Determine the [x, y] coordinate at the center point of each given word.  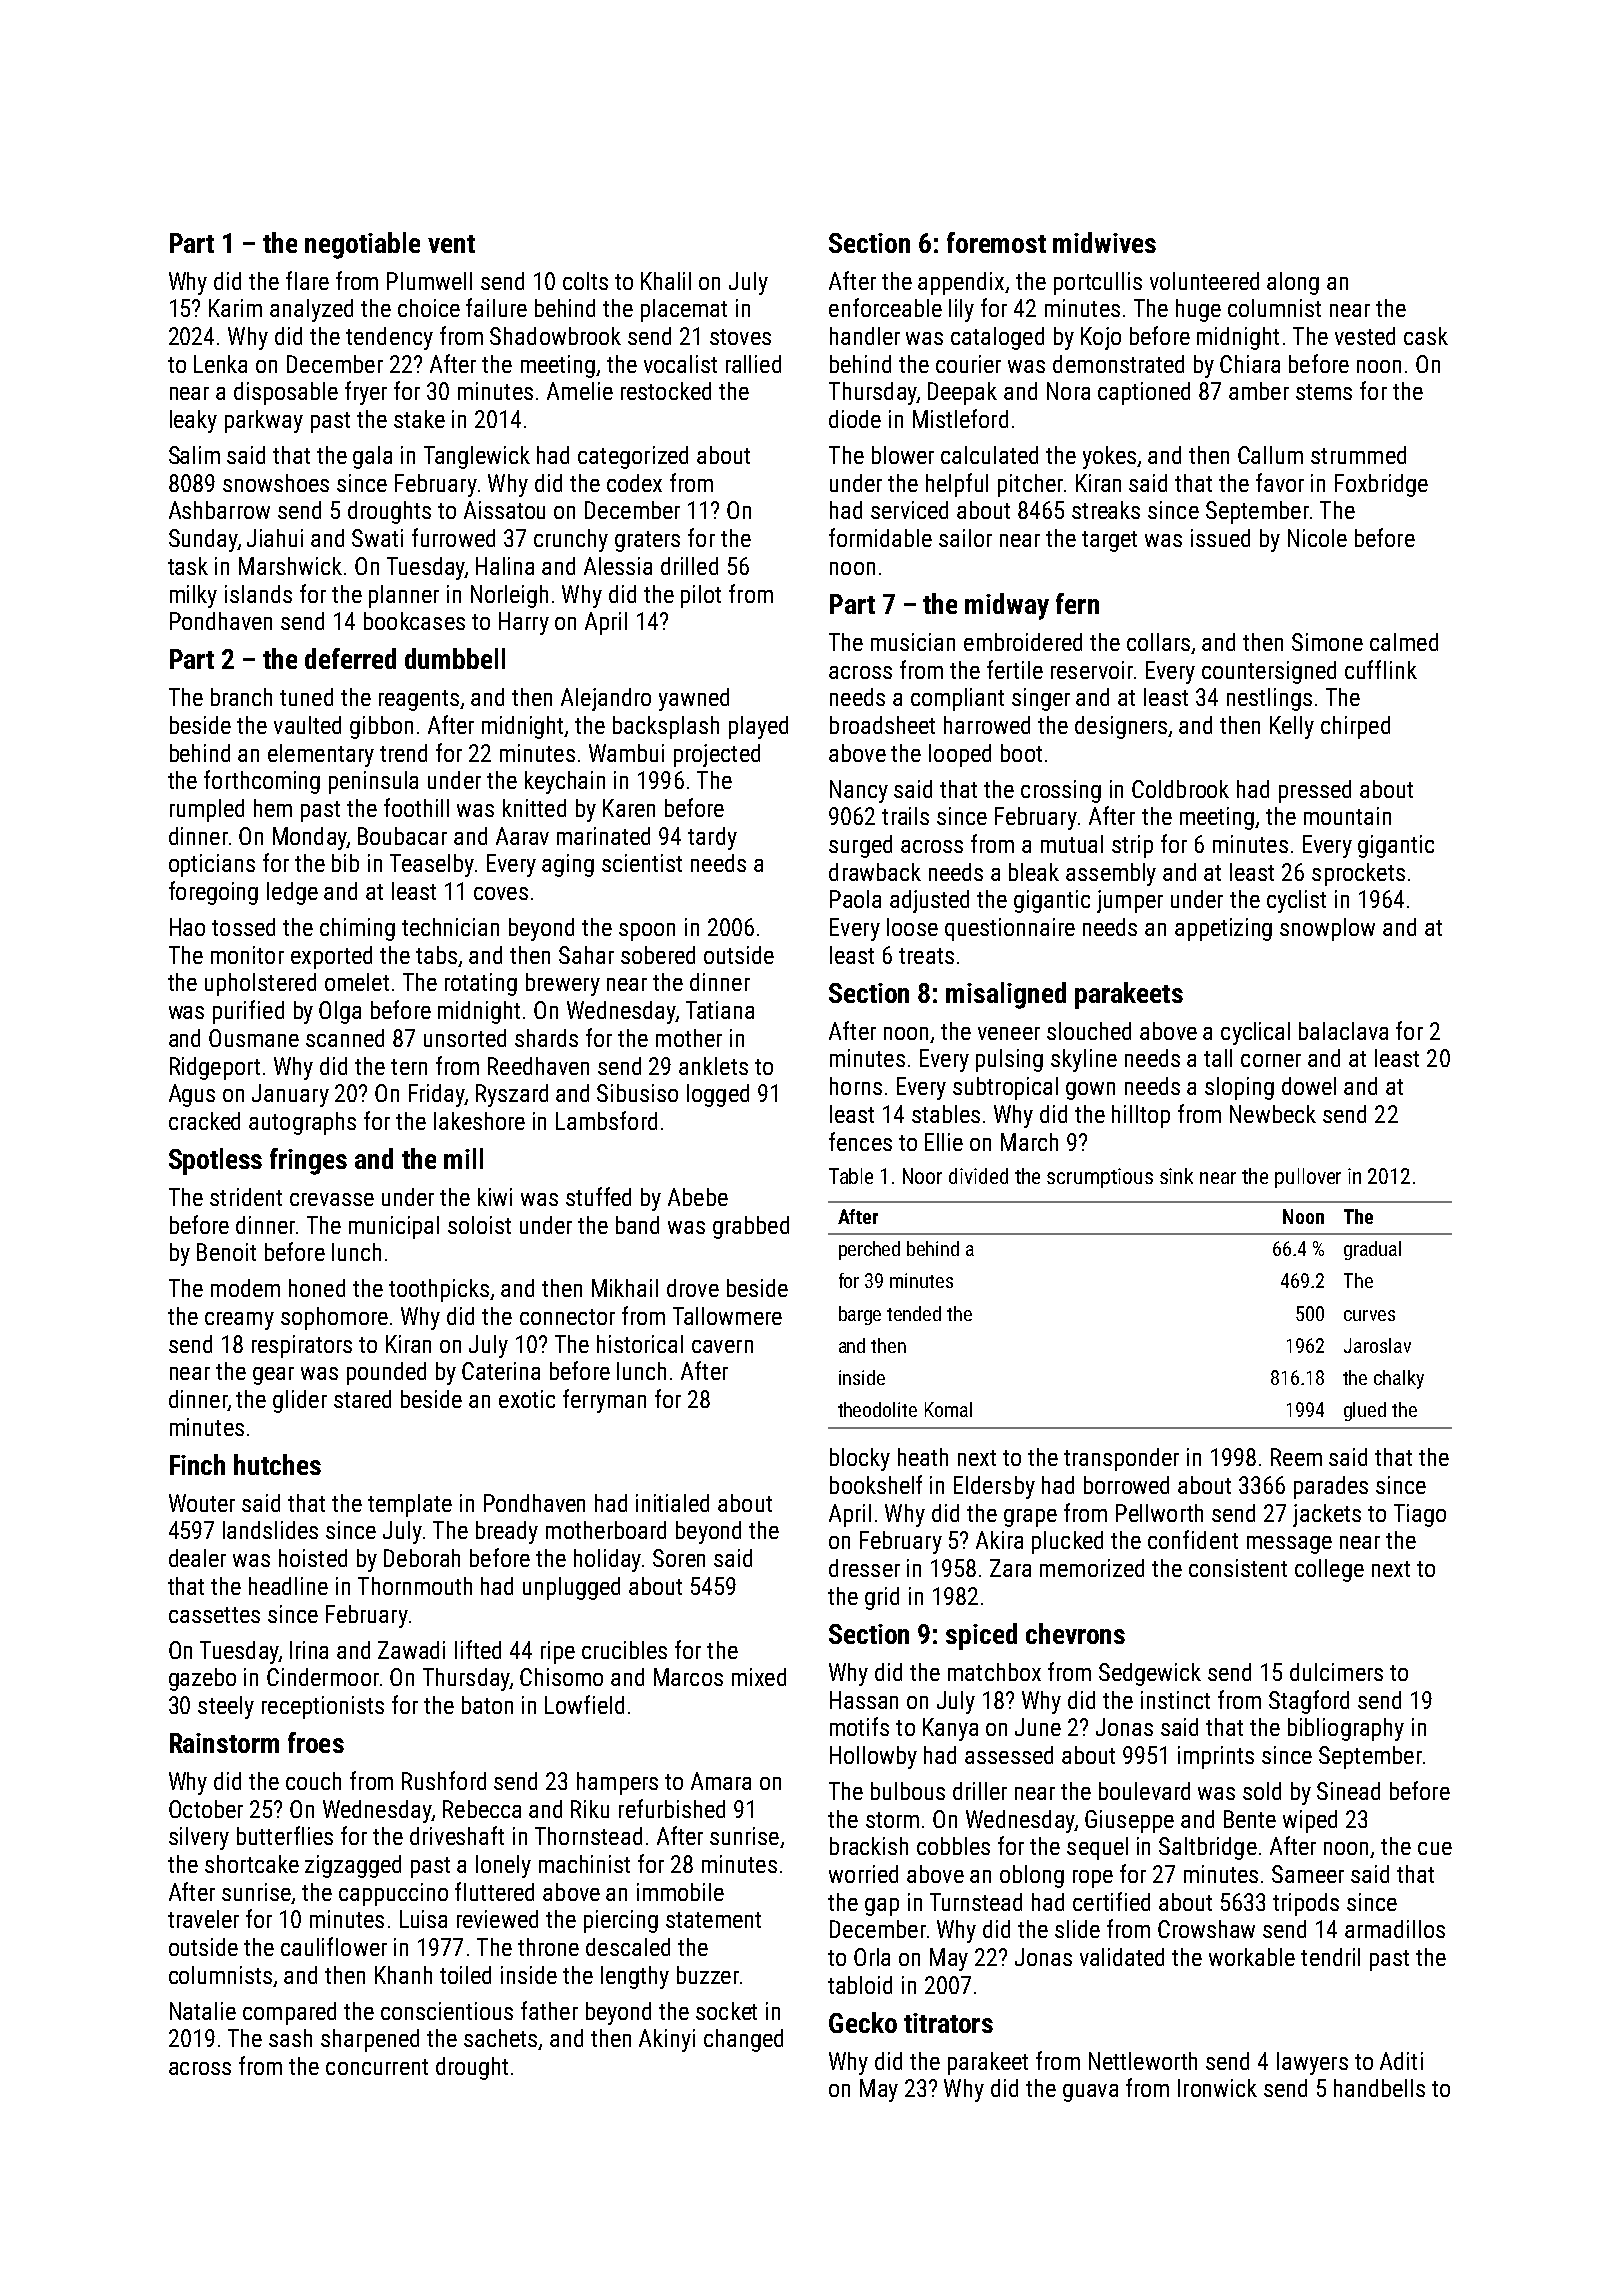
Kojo [1101, 338]
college [1329, 1570]
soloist [479, 1225]
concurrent [377, 2067]
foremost [996, 242]
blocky [860, 1459]
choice [429, 308]
